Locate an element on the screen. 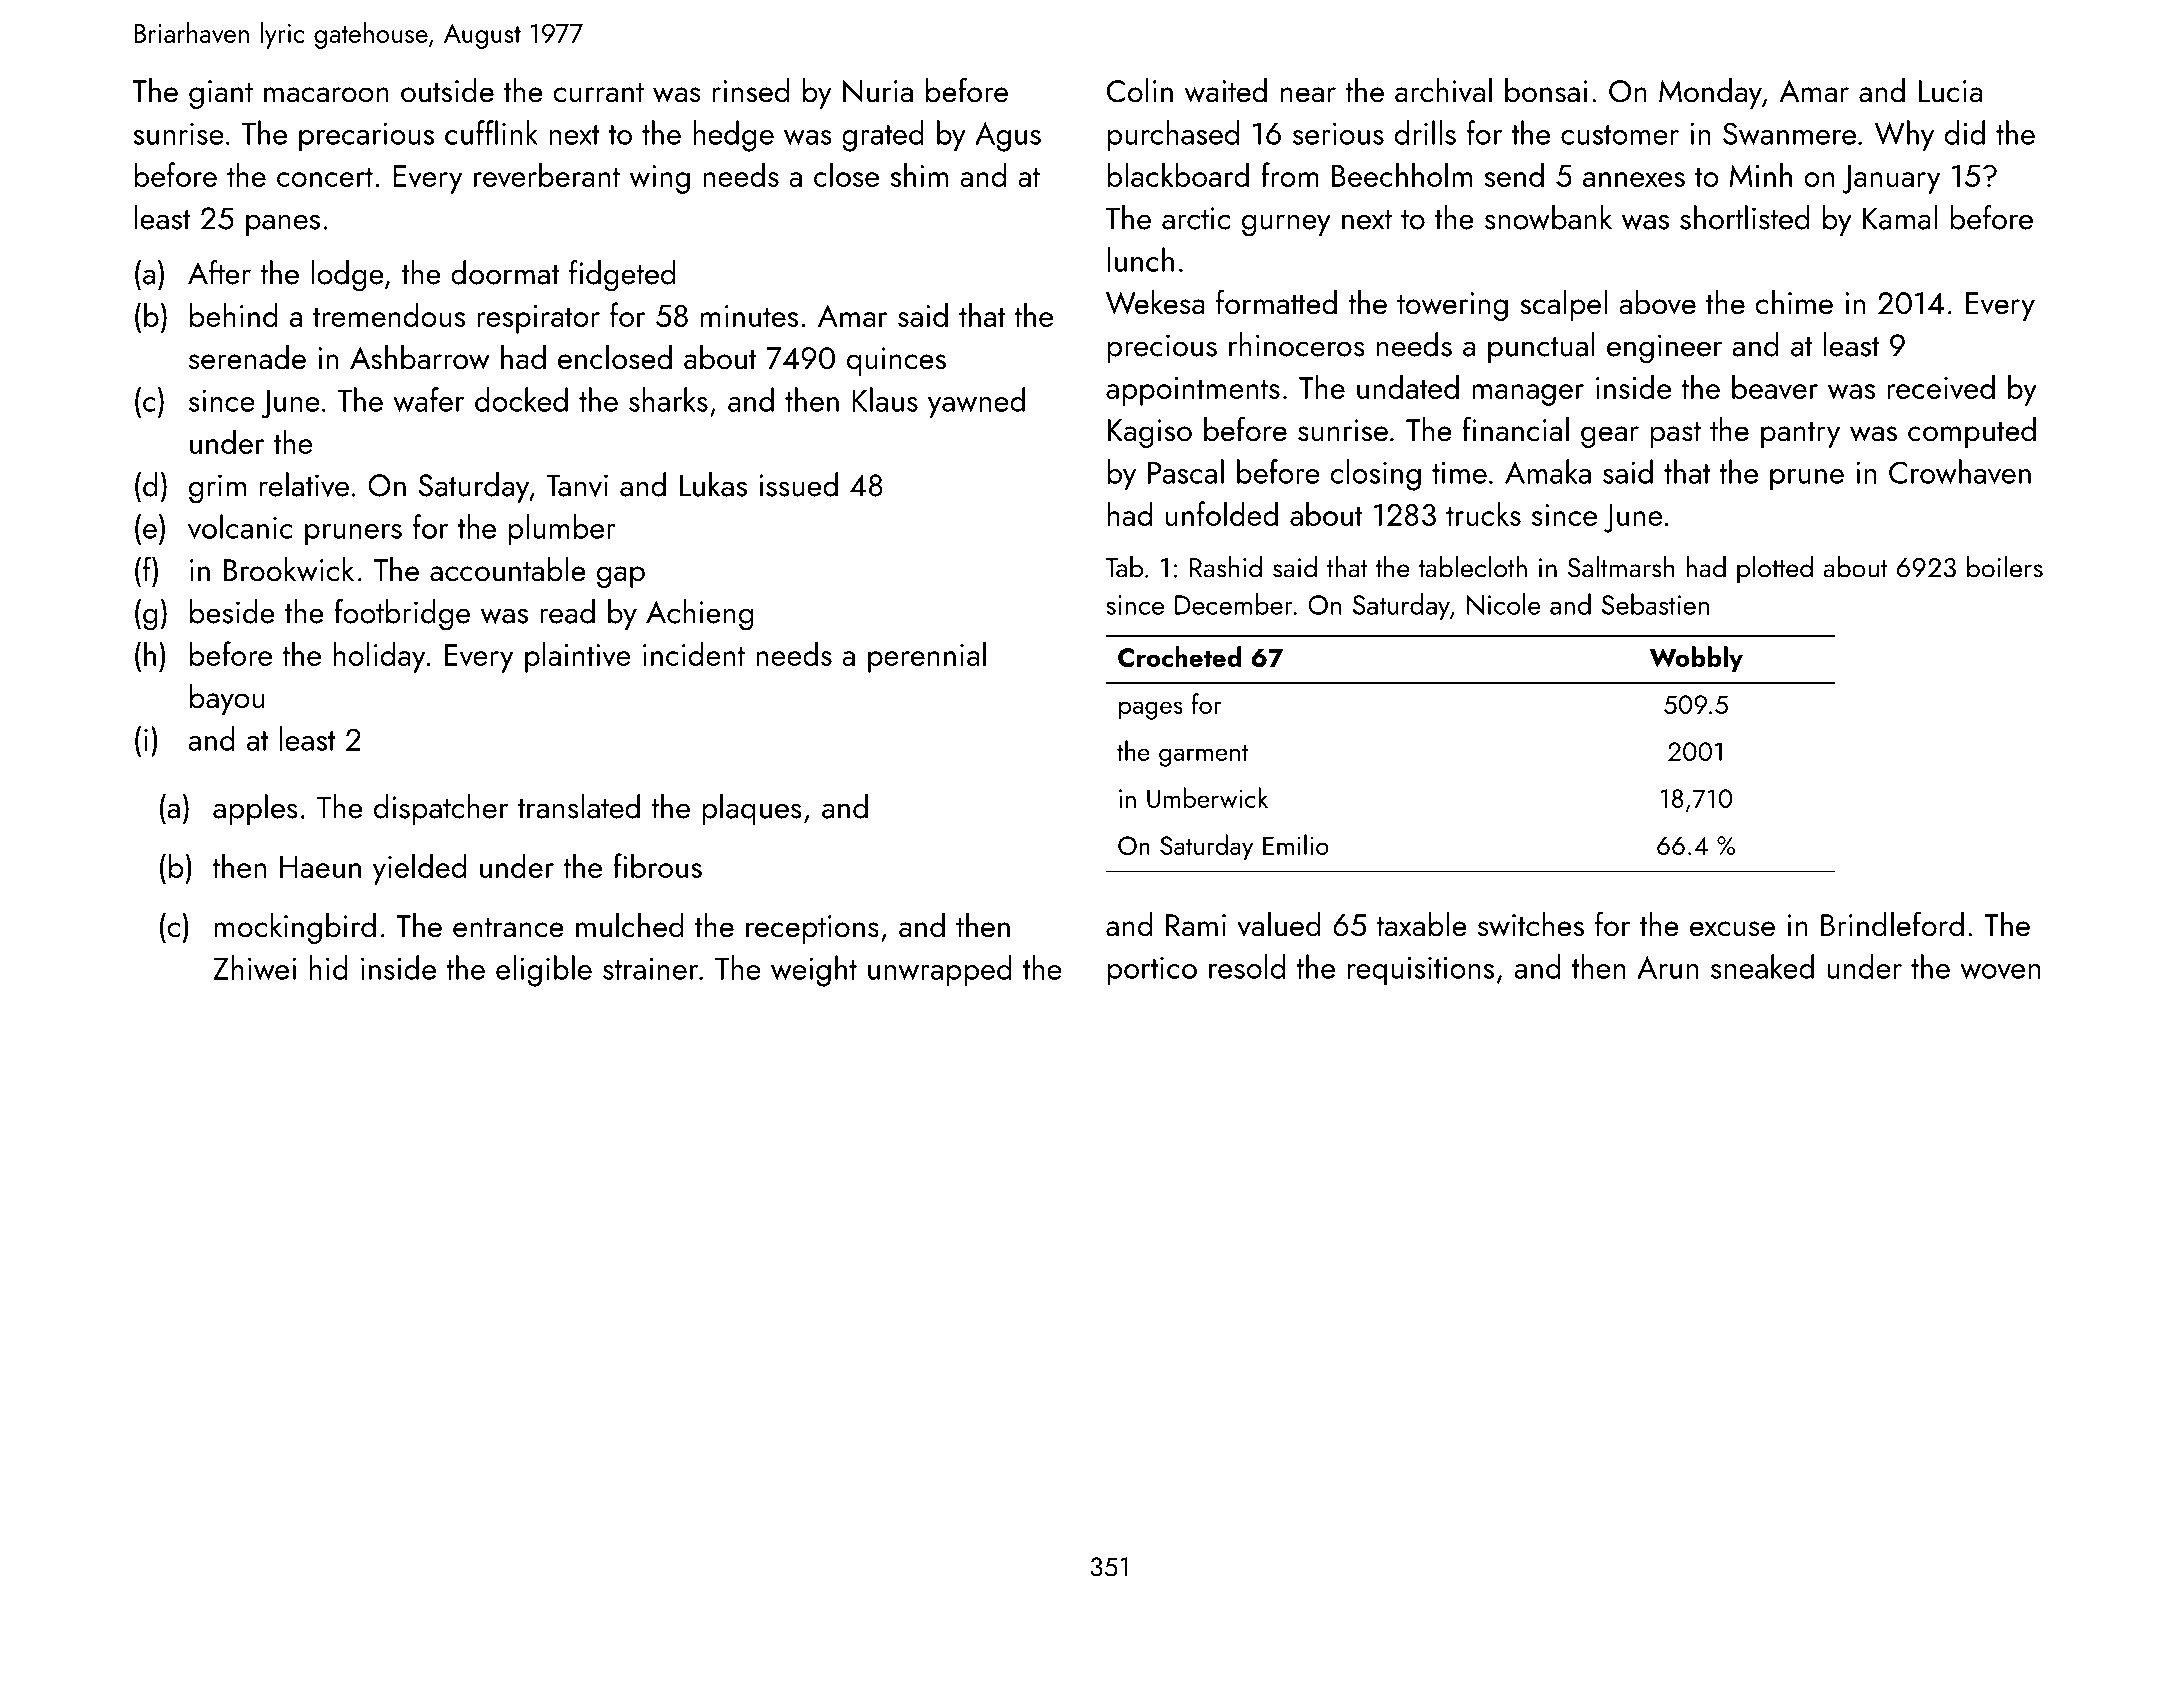 The height and width of the screenshot is (1683, 2178). Colin is located at coordinates (1140, 90).
